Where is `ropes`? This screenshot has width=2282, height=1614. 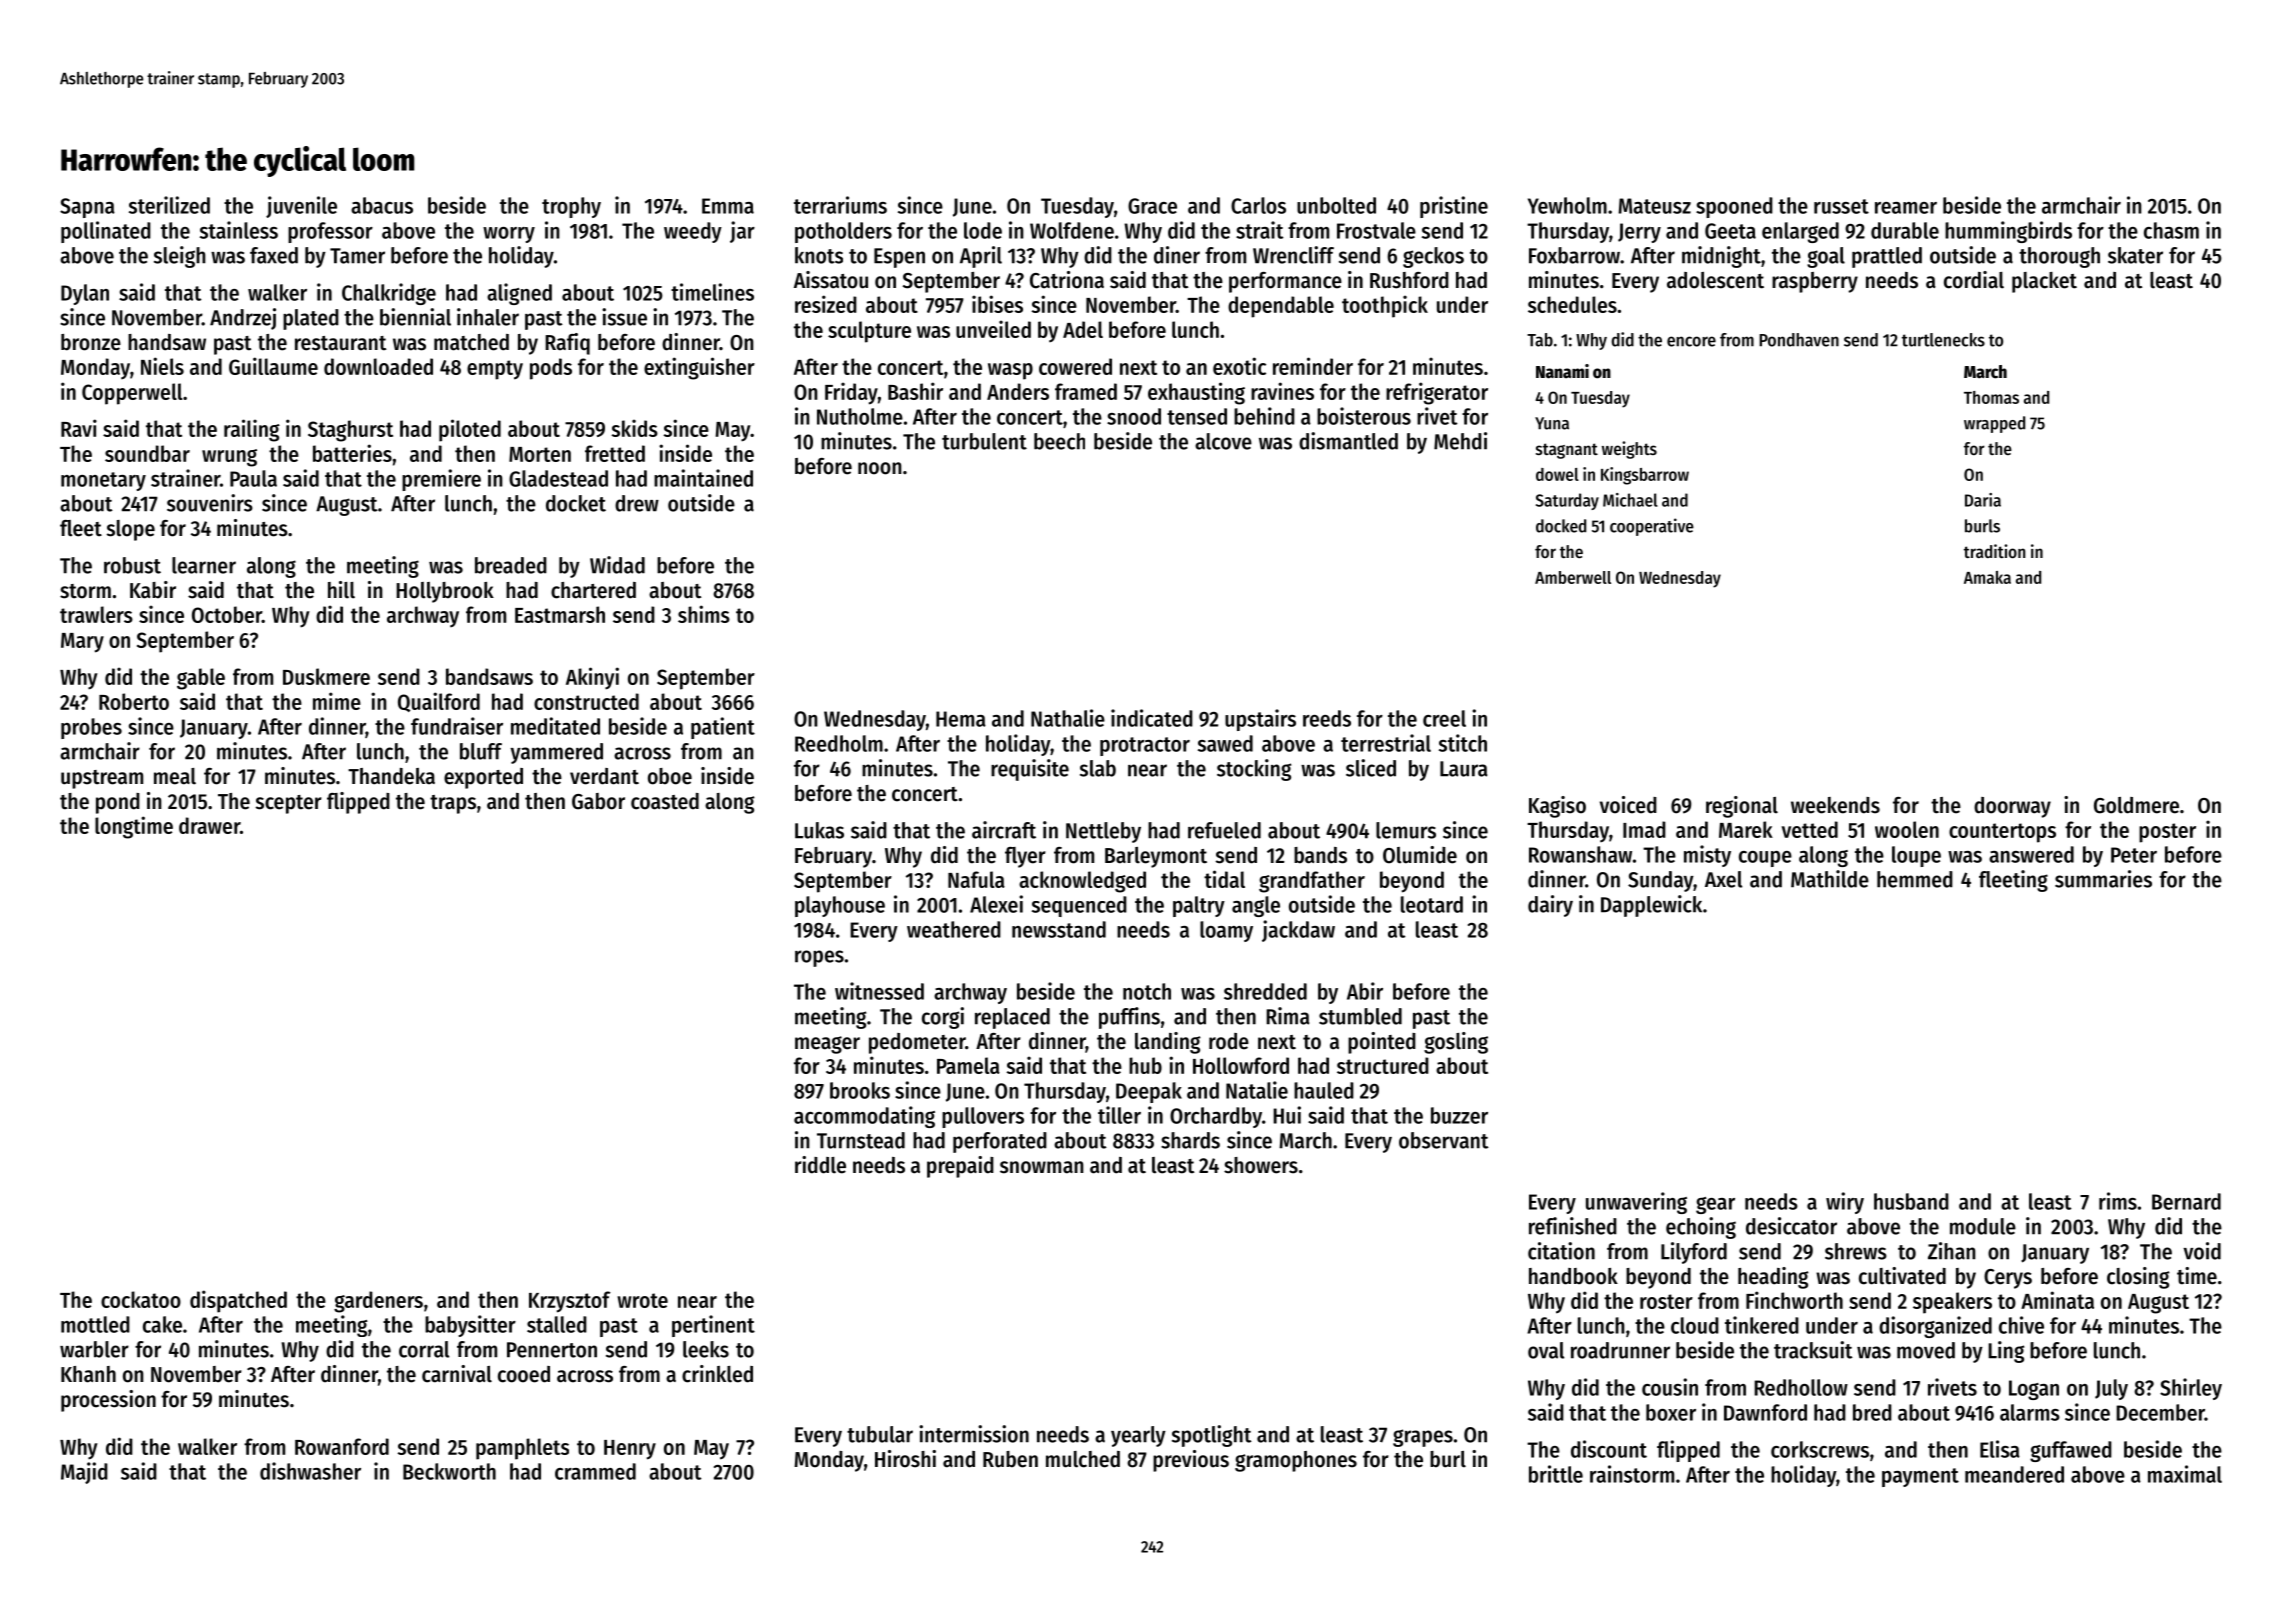
ropes is located at coordinates (819, 958).
